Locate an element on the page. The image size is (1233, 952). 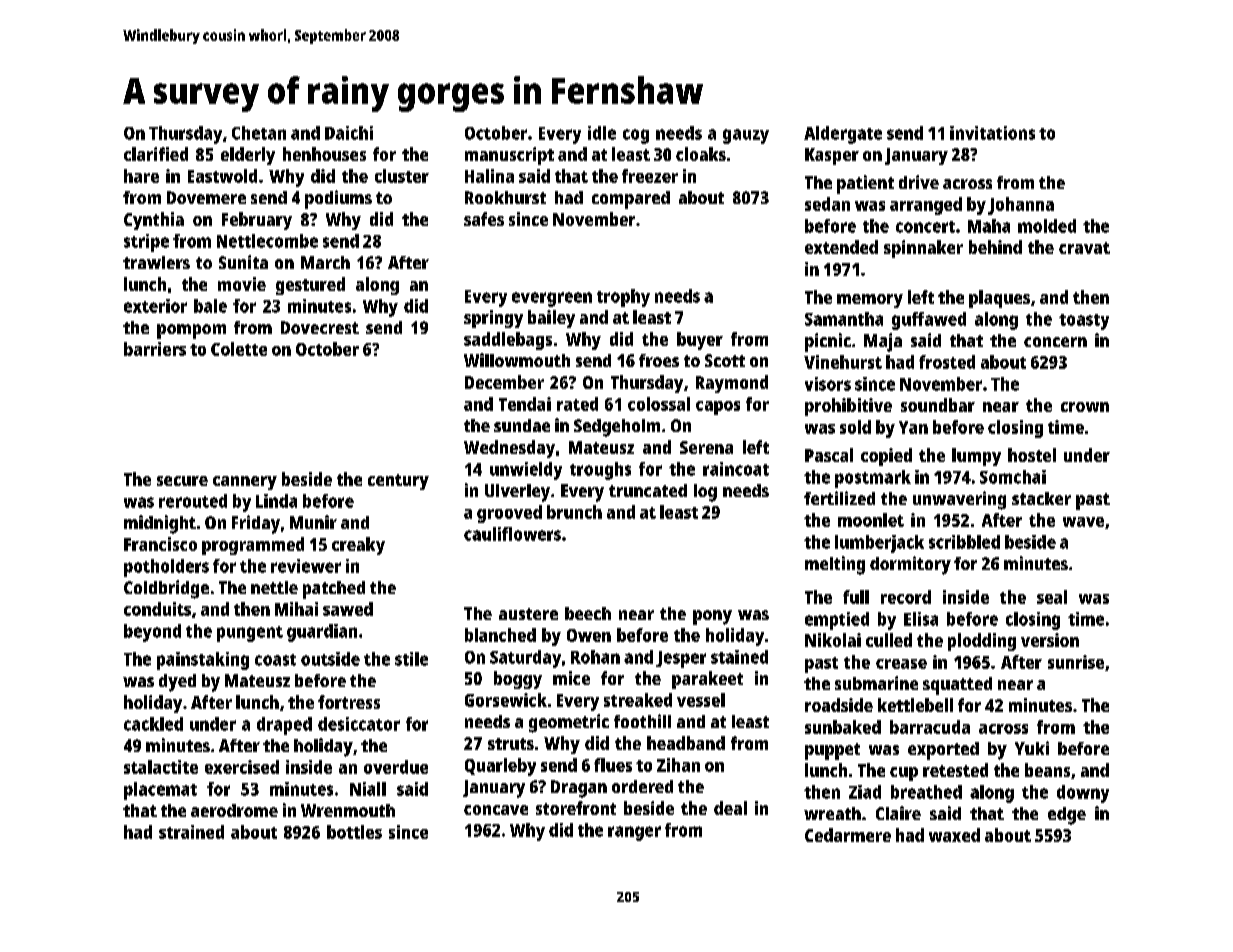
record is located at coordinates (906, 597).
